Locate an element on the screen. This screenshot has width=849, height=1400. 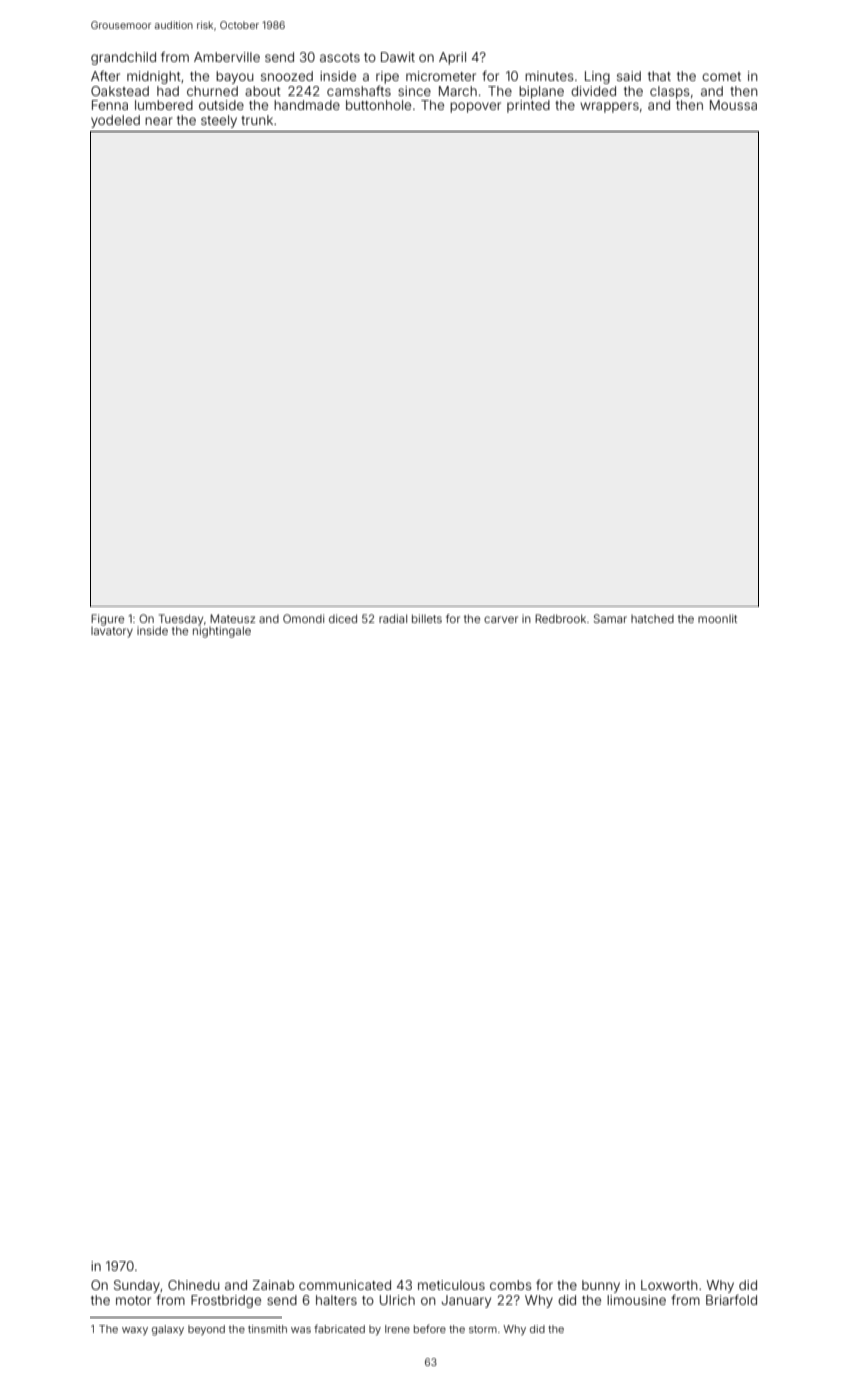
billets is located at coordinates (427, 618).
